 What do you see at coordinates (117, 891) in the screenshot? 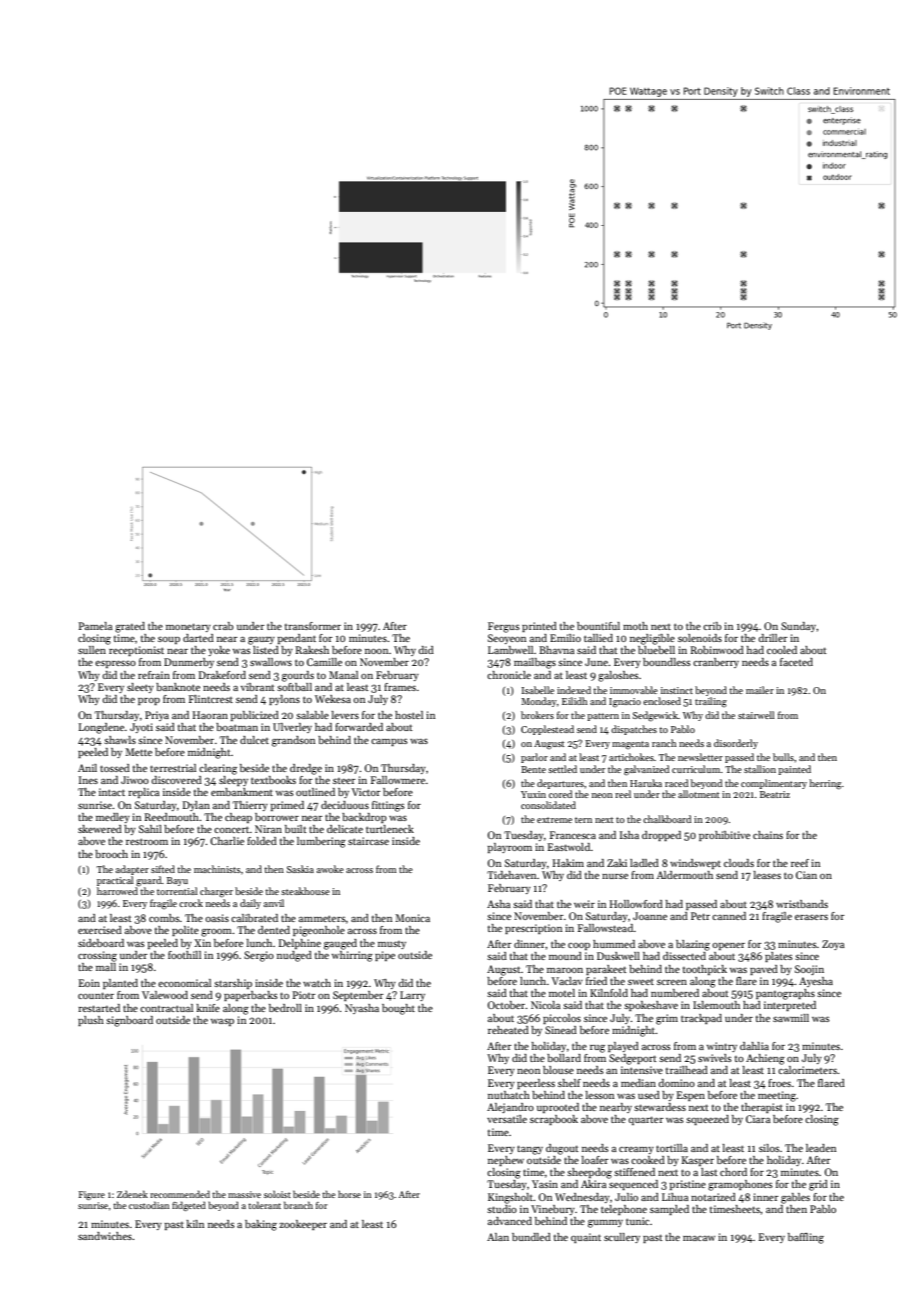
I see `harrowed` at bounding box center [117, 891].
